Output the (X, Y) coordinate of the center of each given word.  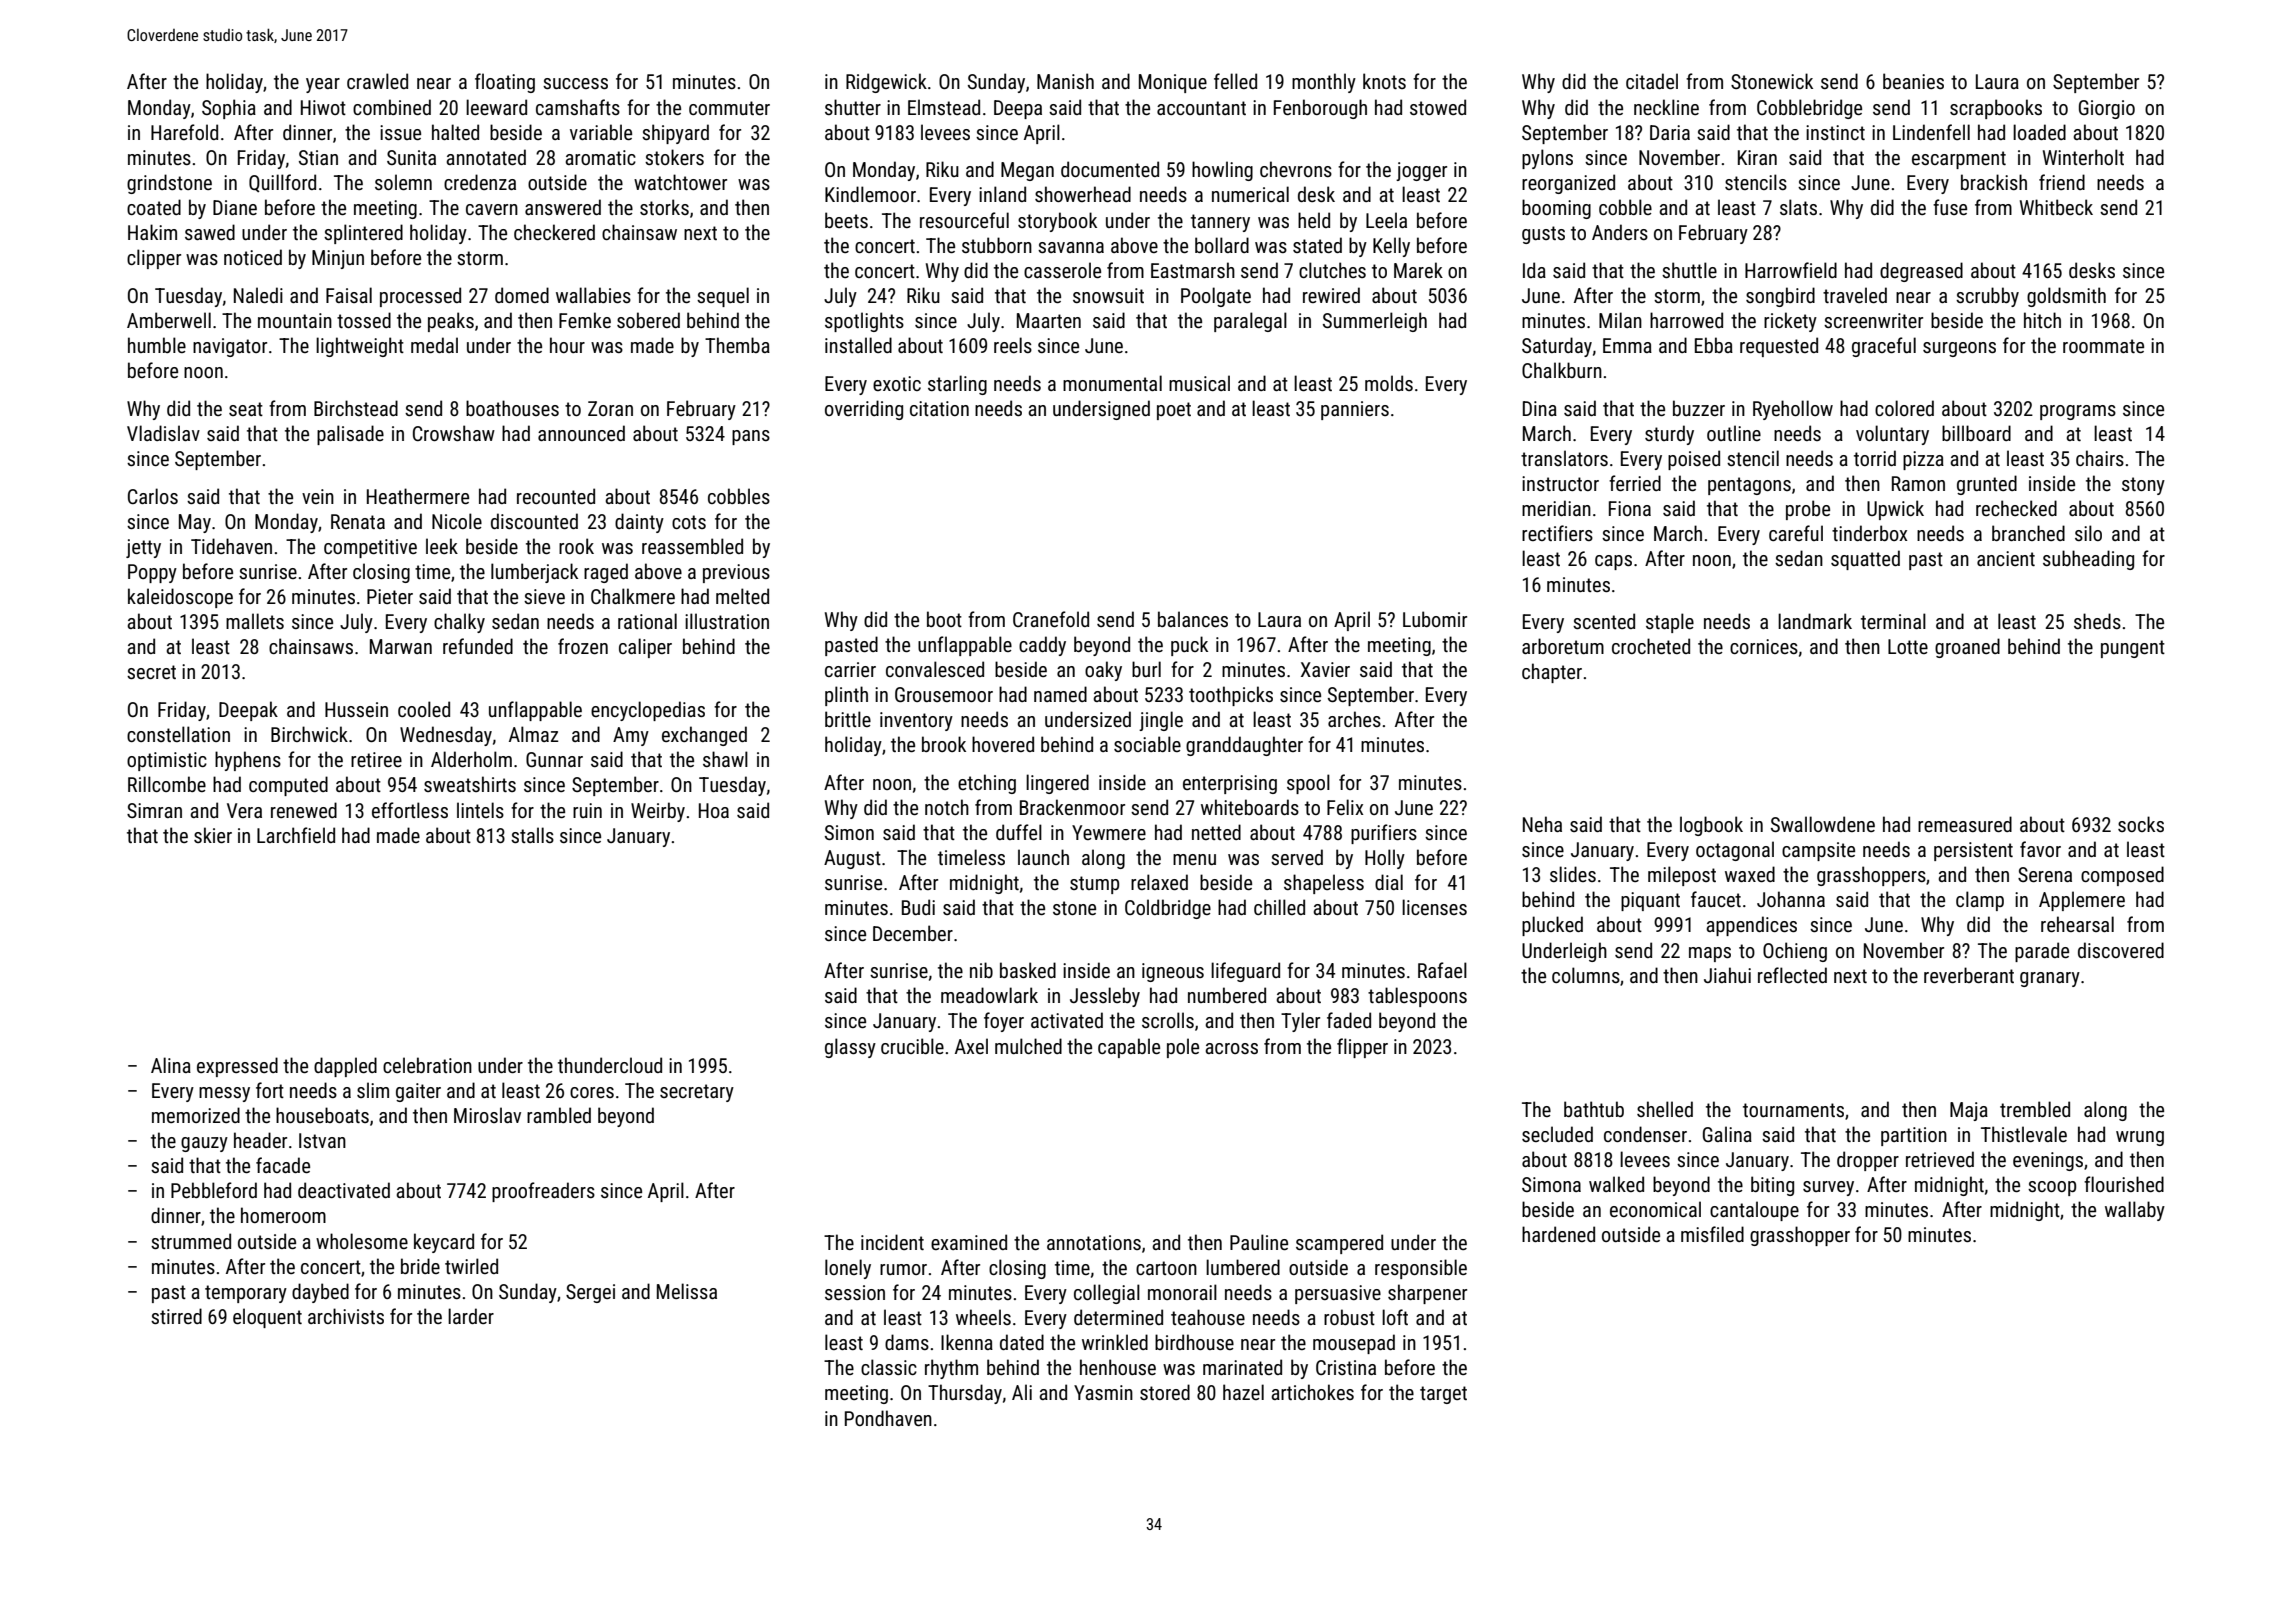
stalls (532, 835)
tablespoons (1417, 997)
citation (939, 408)
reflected (1792, 975)
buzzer (1699, 408)
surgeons (1959, 349)
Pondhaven (888, 1418)
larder (471, 1316)
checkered (554, 232)
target (1443, 1395)
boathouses (512, 408)
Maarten (1049, 320)
